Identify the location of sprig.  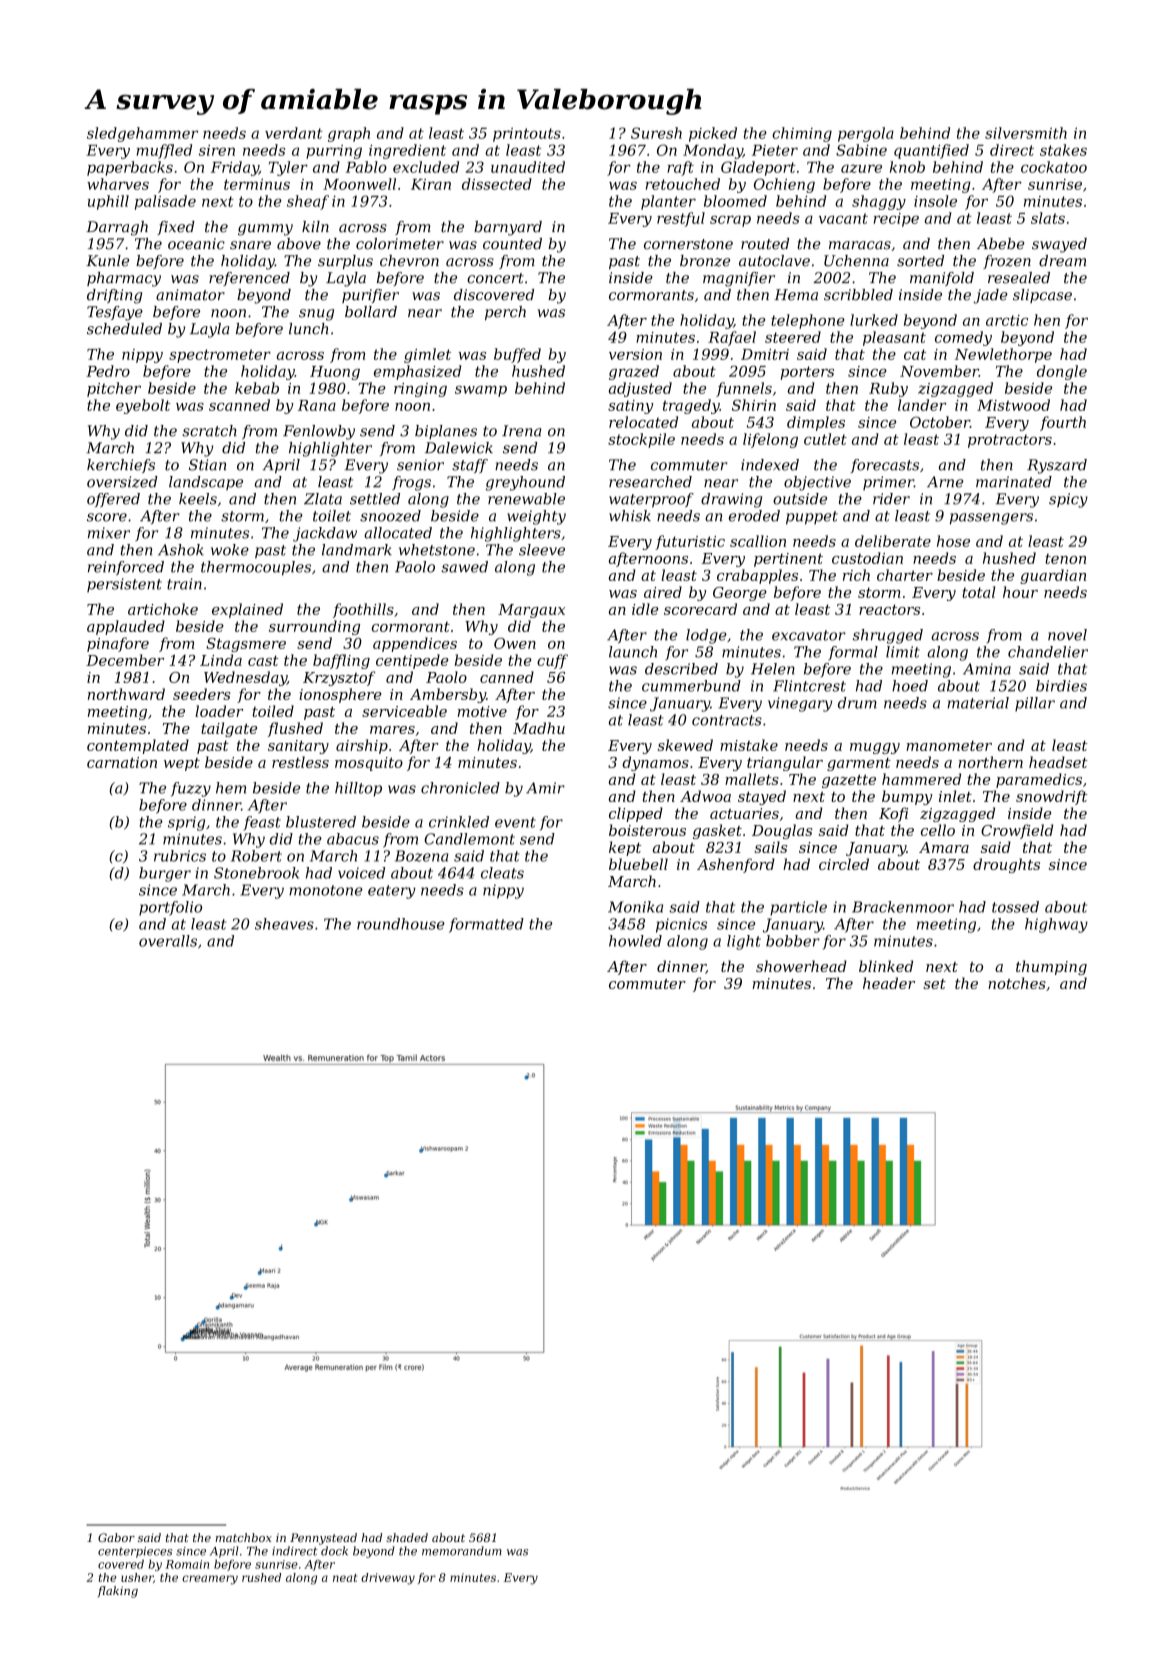
(186, 823).
